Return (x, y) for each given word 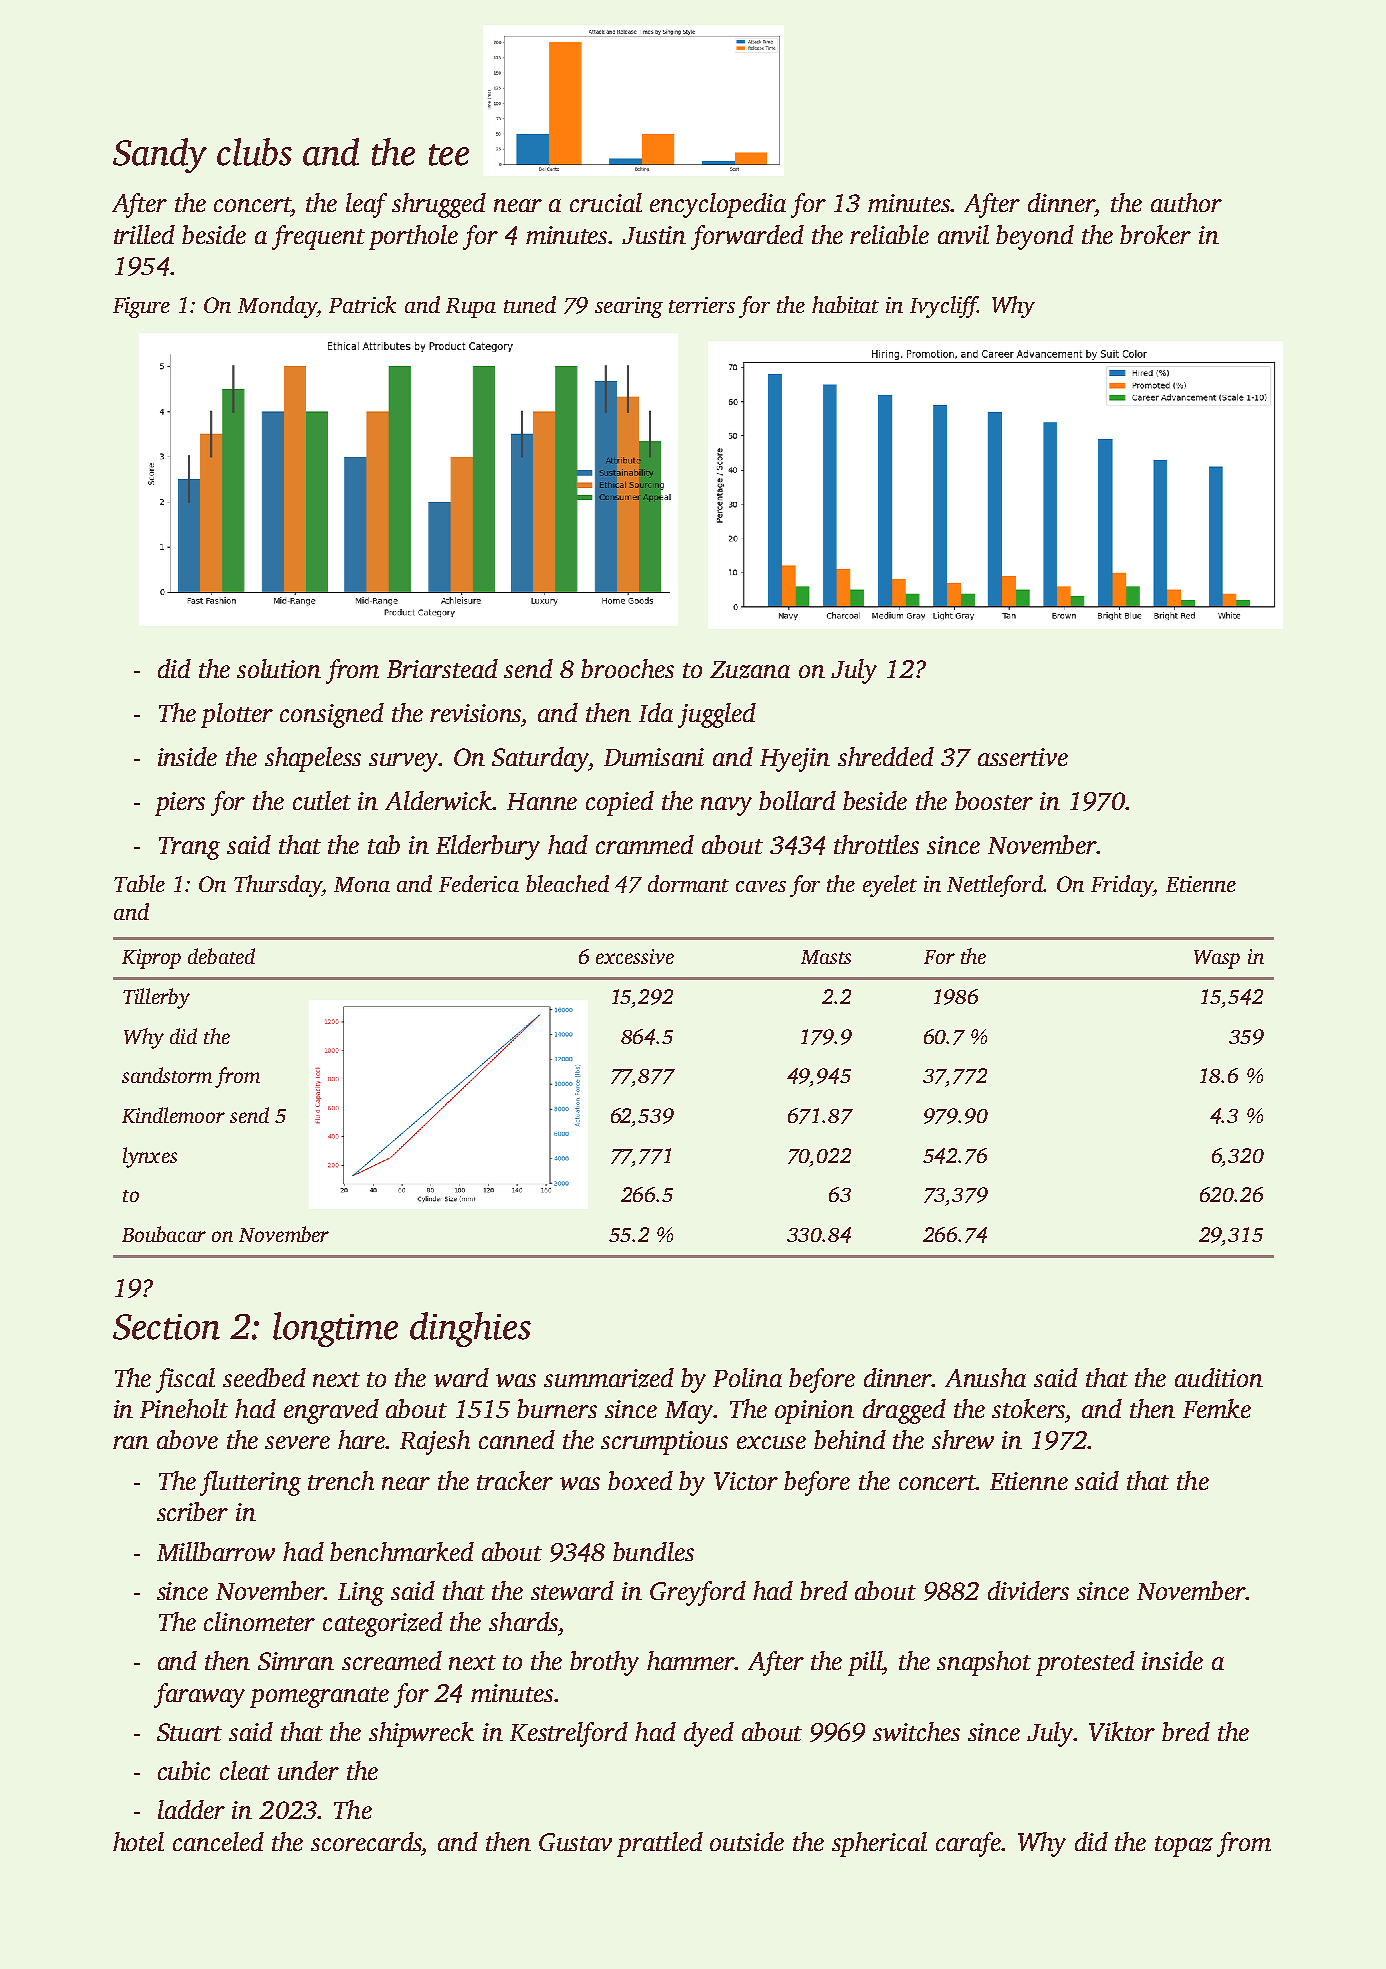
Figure (141, 307)
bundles (653, 1551)
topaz (1184, 1846)
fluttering (250, 1483)
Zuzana (750, 670)
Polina (747, 1377)
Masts (826, 957)
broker (1155, 234)
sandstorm (167, 1075)
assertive (1023, 757)
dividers (1028, 1590)
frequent (318, 237)
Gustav (575, 1842)
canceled (218, 1841)
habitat (845, 304)
